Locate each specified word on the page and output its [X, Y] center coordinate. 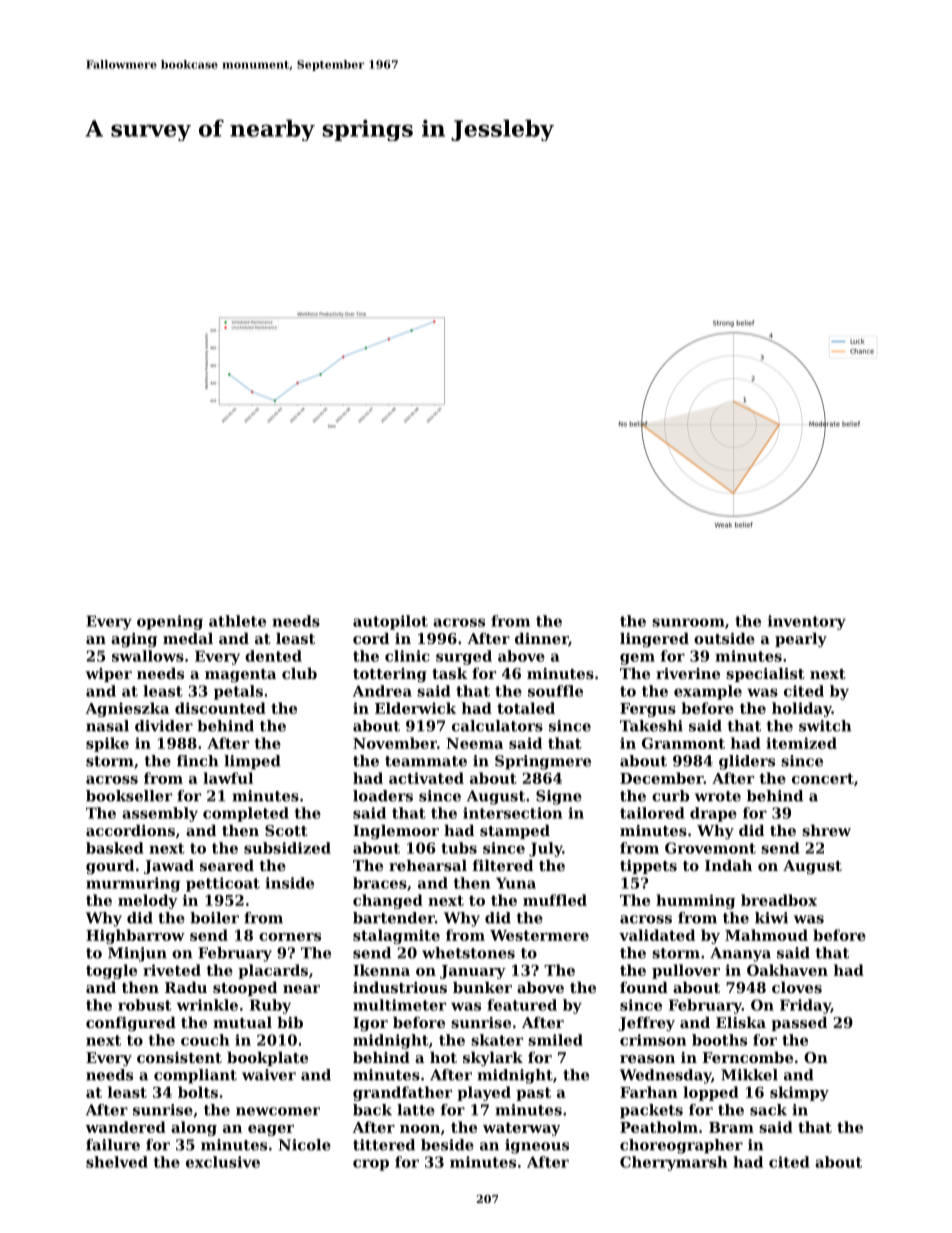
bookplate [267, 1059]
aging [134, 640]
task [449, 673]
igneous [537, 1146]
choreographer [681, 1146]
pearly [801, 640]
